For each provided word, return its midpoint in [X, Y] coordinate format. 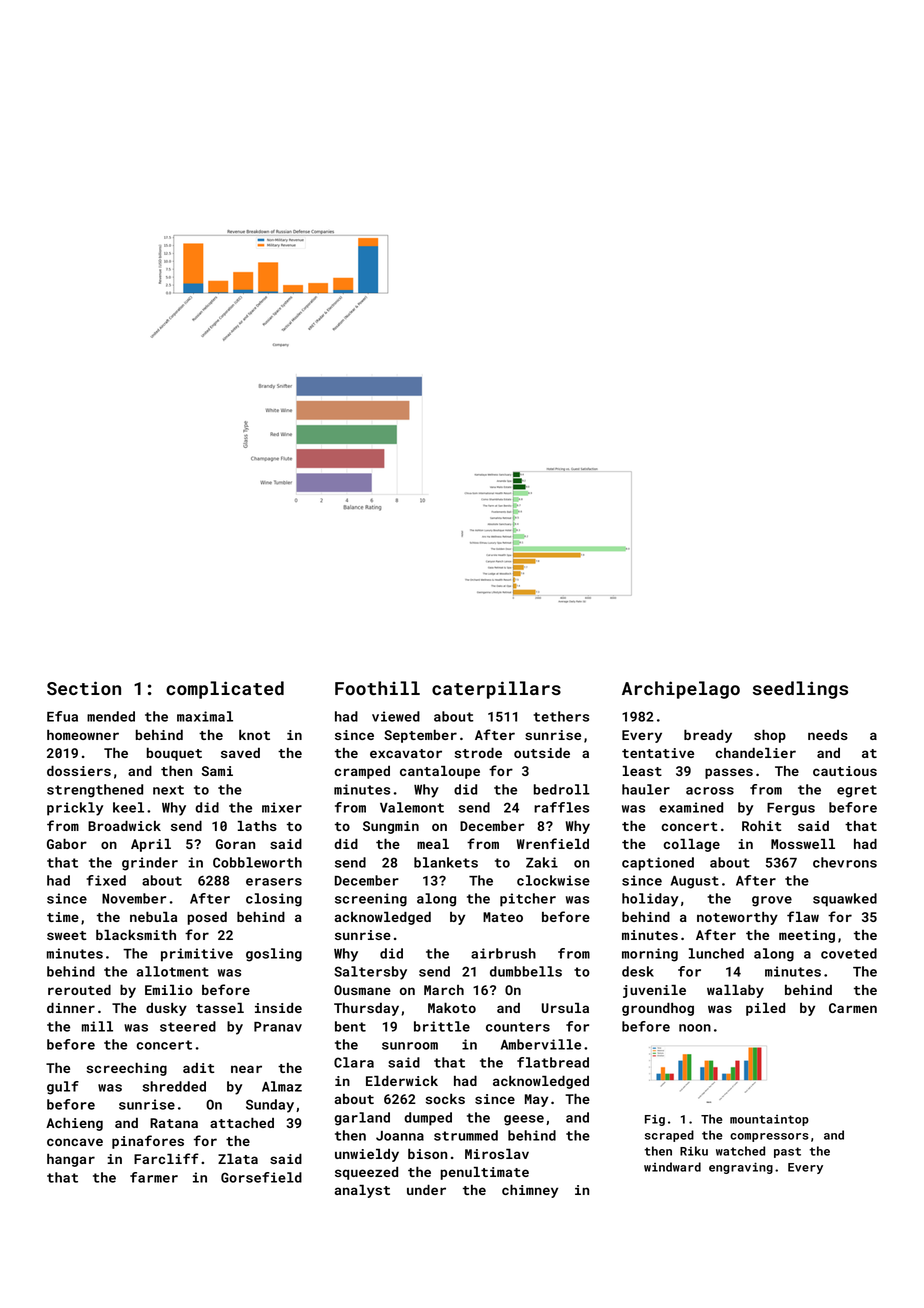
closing [274, 900]
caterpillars [496, 690]
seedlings [800, 690]
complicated [225, 690]
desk [638, 971]
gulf [63, 1088]
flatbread [553, 1062]
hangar [71, 1160]
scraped [669, 1136]
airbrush [503, 953]
